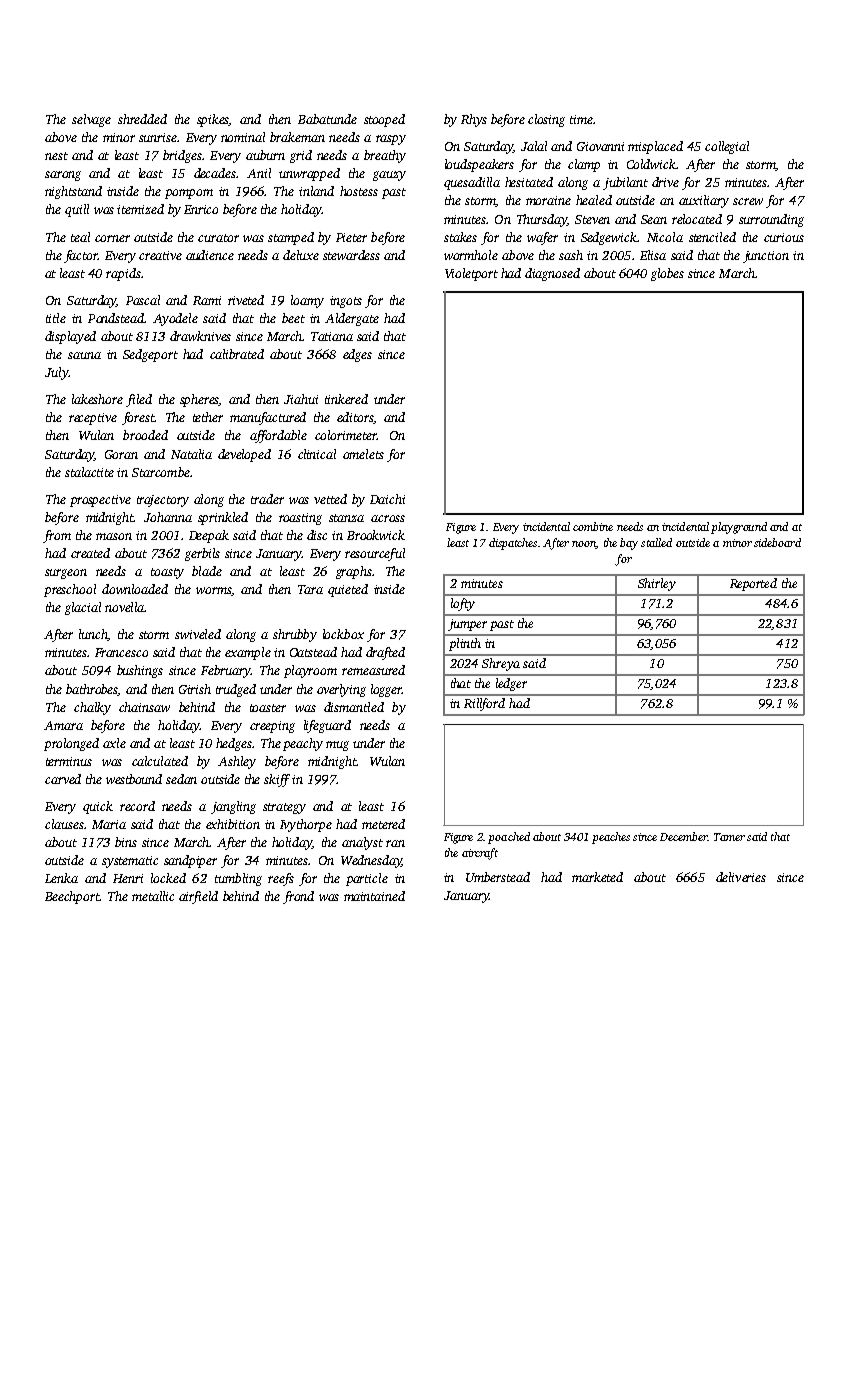 This screenshot has width=849, height=1400. What do you see at coordinates (374, 896) in the screenshot?
I see `maintained` at bounding box center [374, 896].
